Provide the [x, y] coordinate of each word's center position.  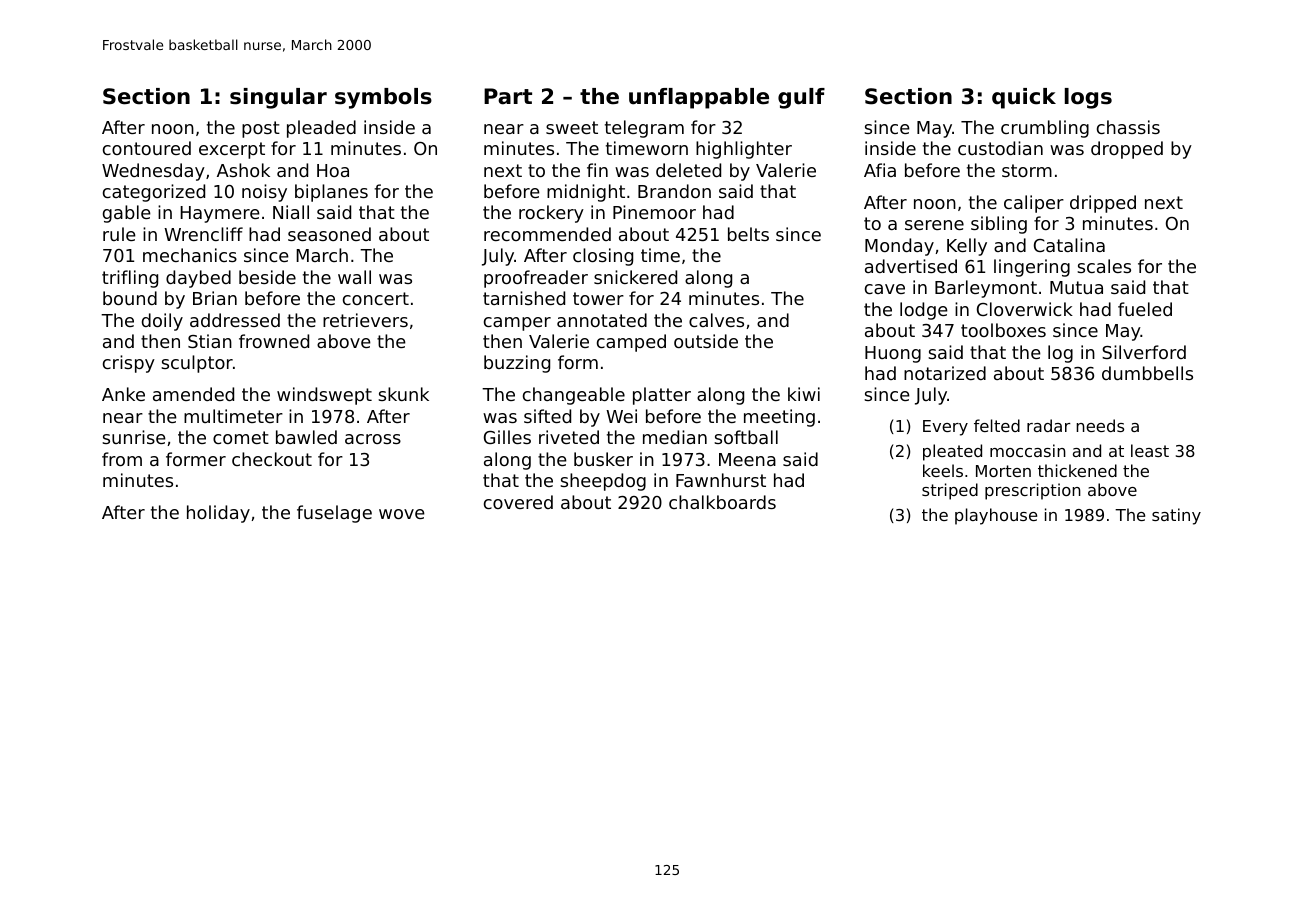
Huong [893, 354]
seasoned [329, 234]
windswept [324, 396]
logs [1088, 98]
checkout [272, 459]
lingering [1032, 268]
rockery [551, 214]
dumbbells [1147, 373]
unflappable [699, 98]
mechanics [190, 255]
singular [278, 98]
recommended [547, 234]
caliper [1034, 204]
